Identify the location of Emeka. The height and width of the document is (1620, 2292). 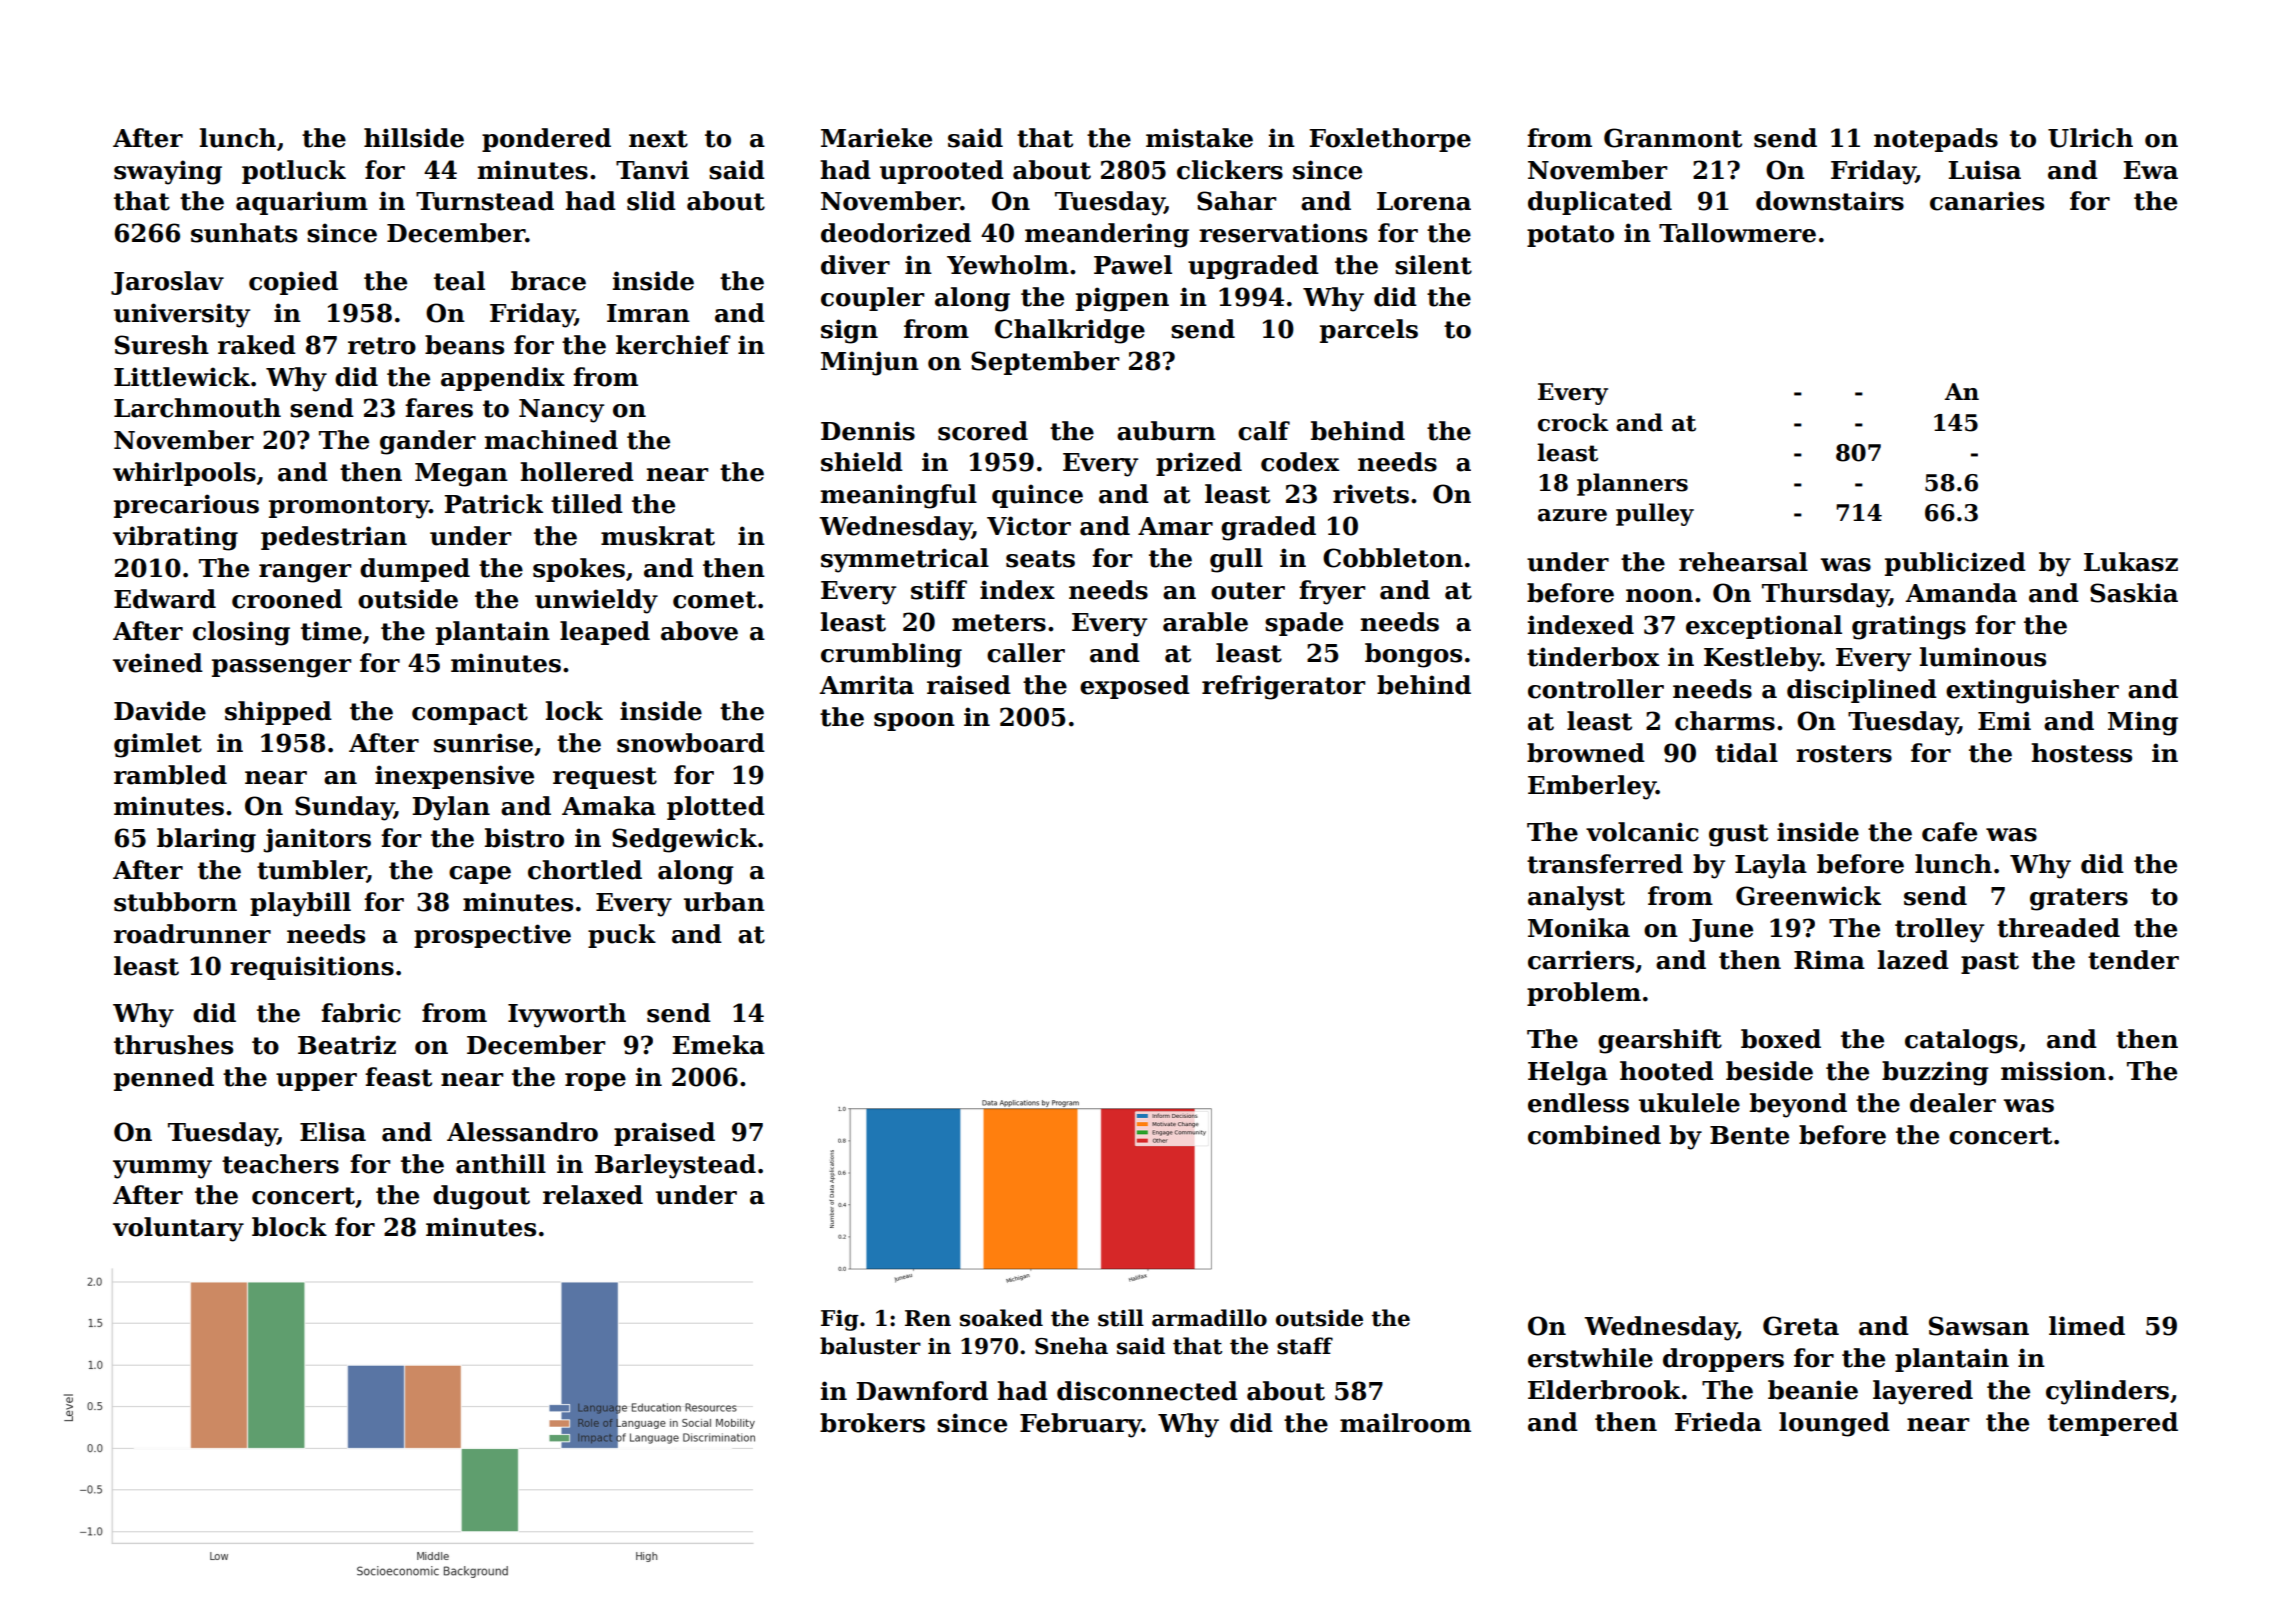
(718, 1045).
